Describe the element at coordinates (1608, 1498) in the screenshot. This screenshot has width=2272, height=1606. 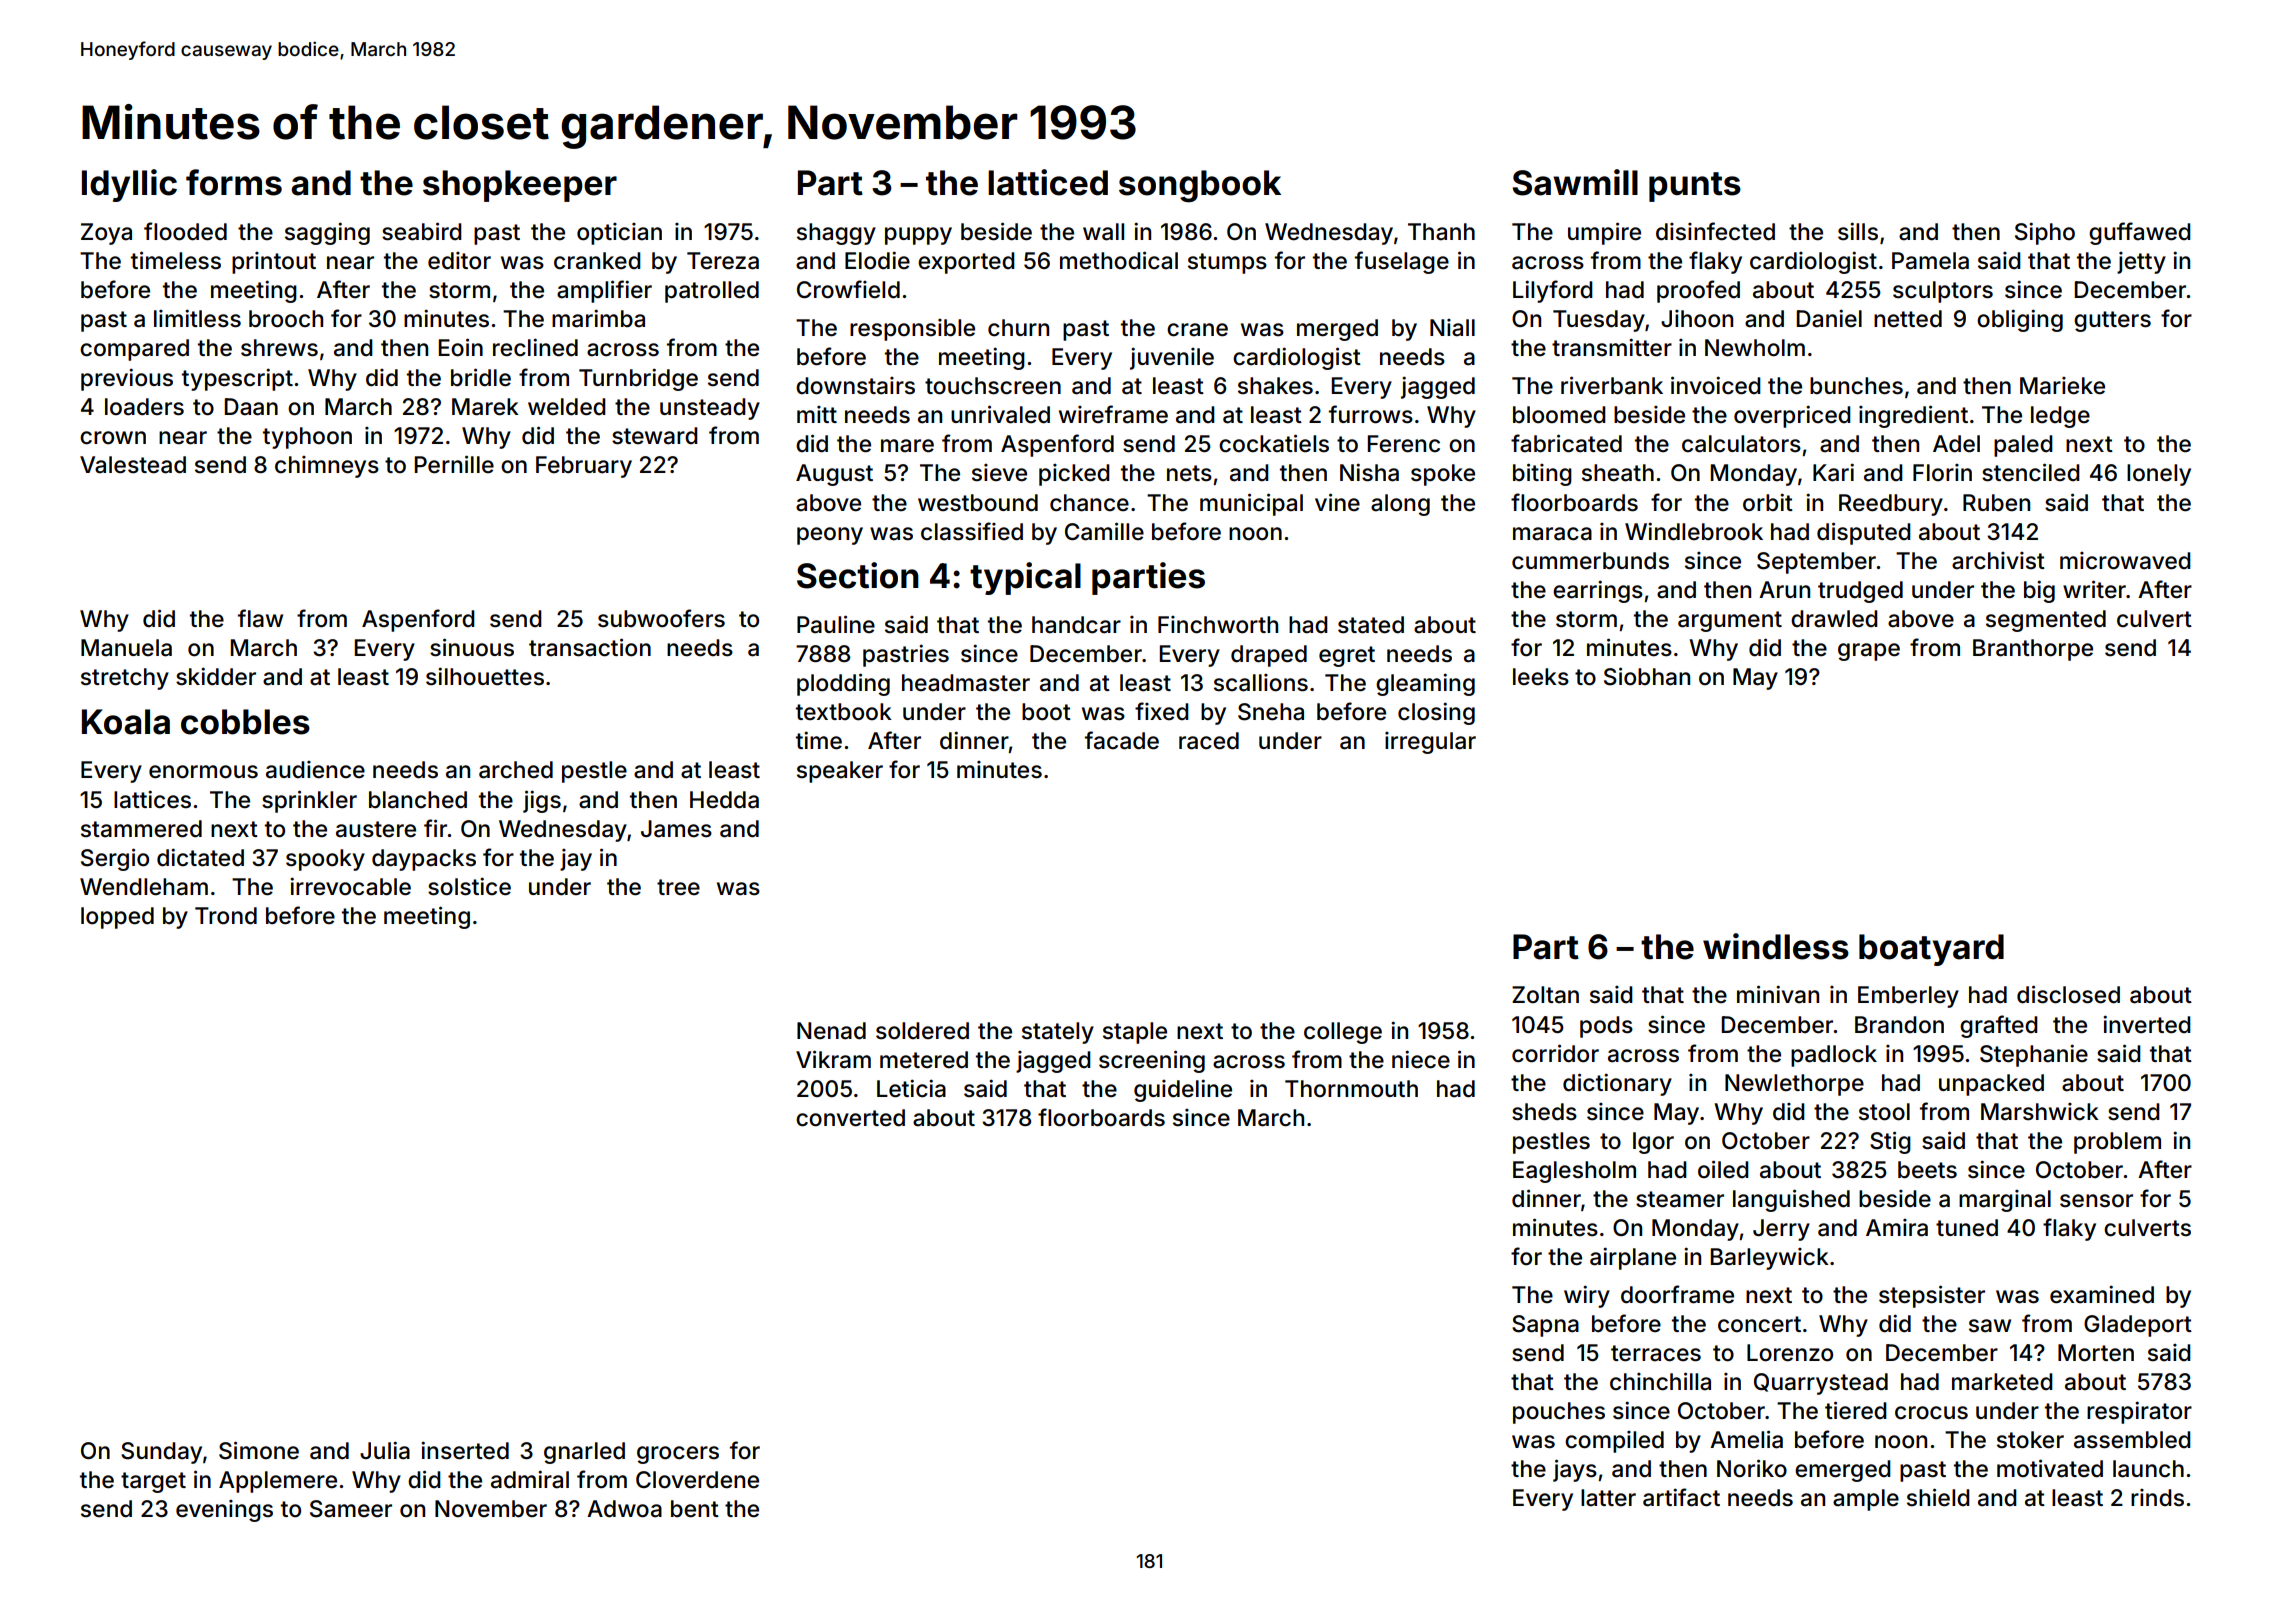
I see `latter` at that location.
